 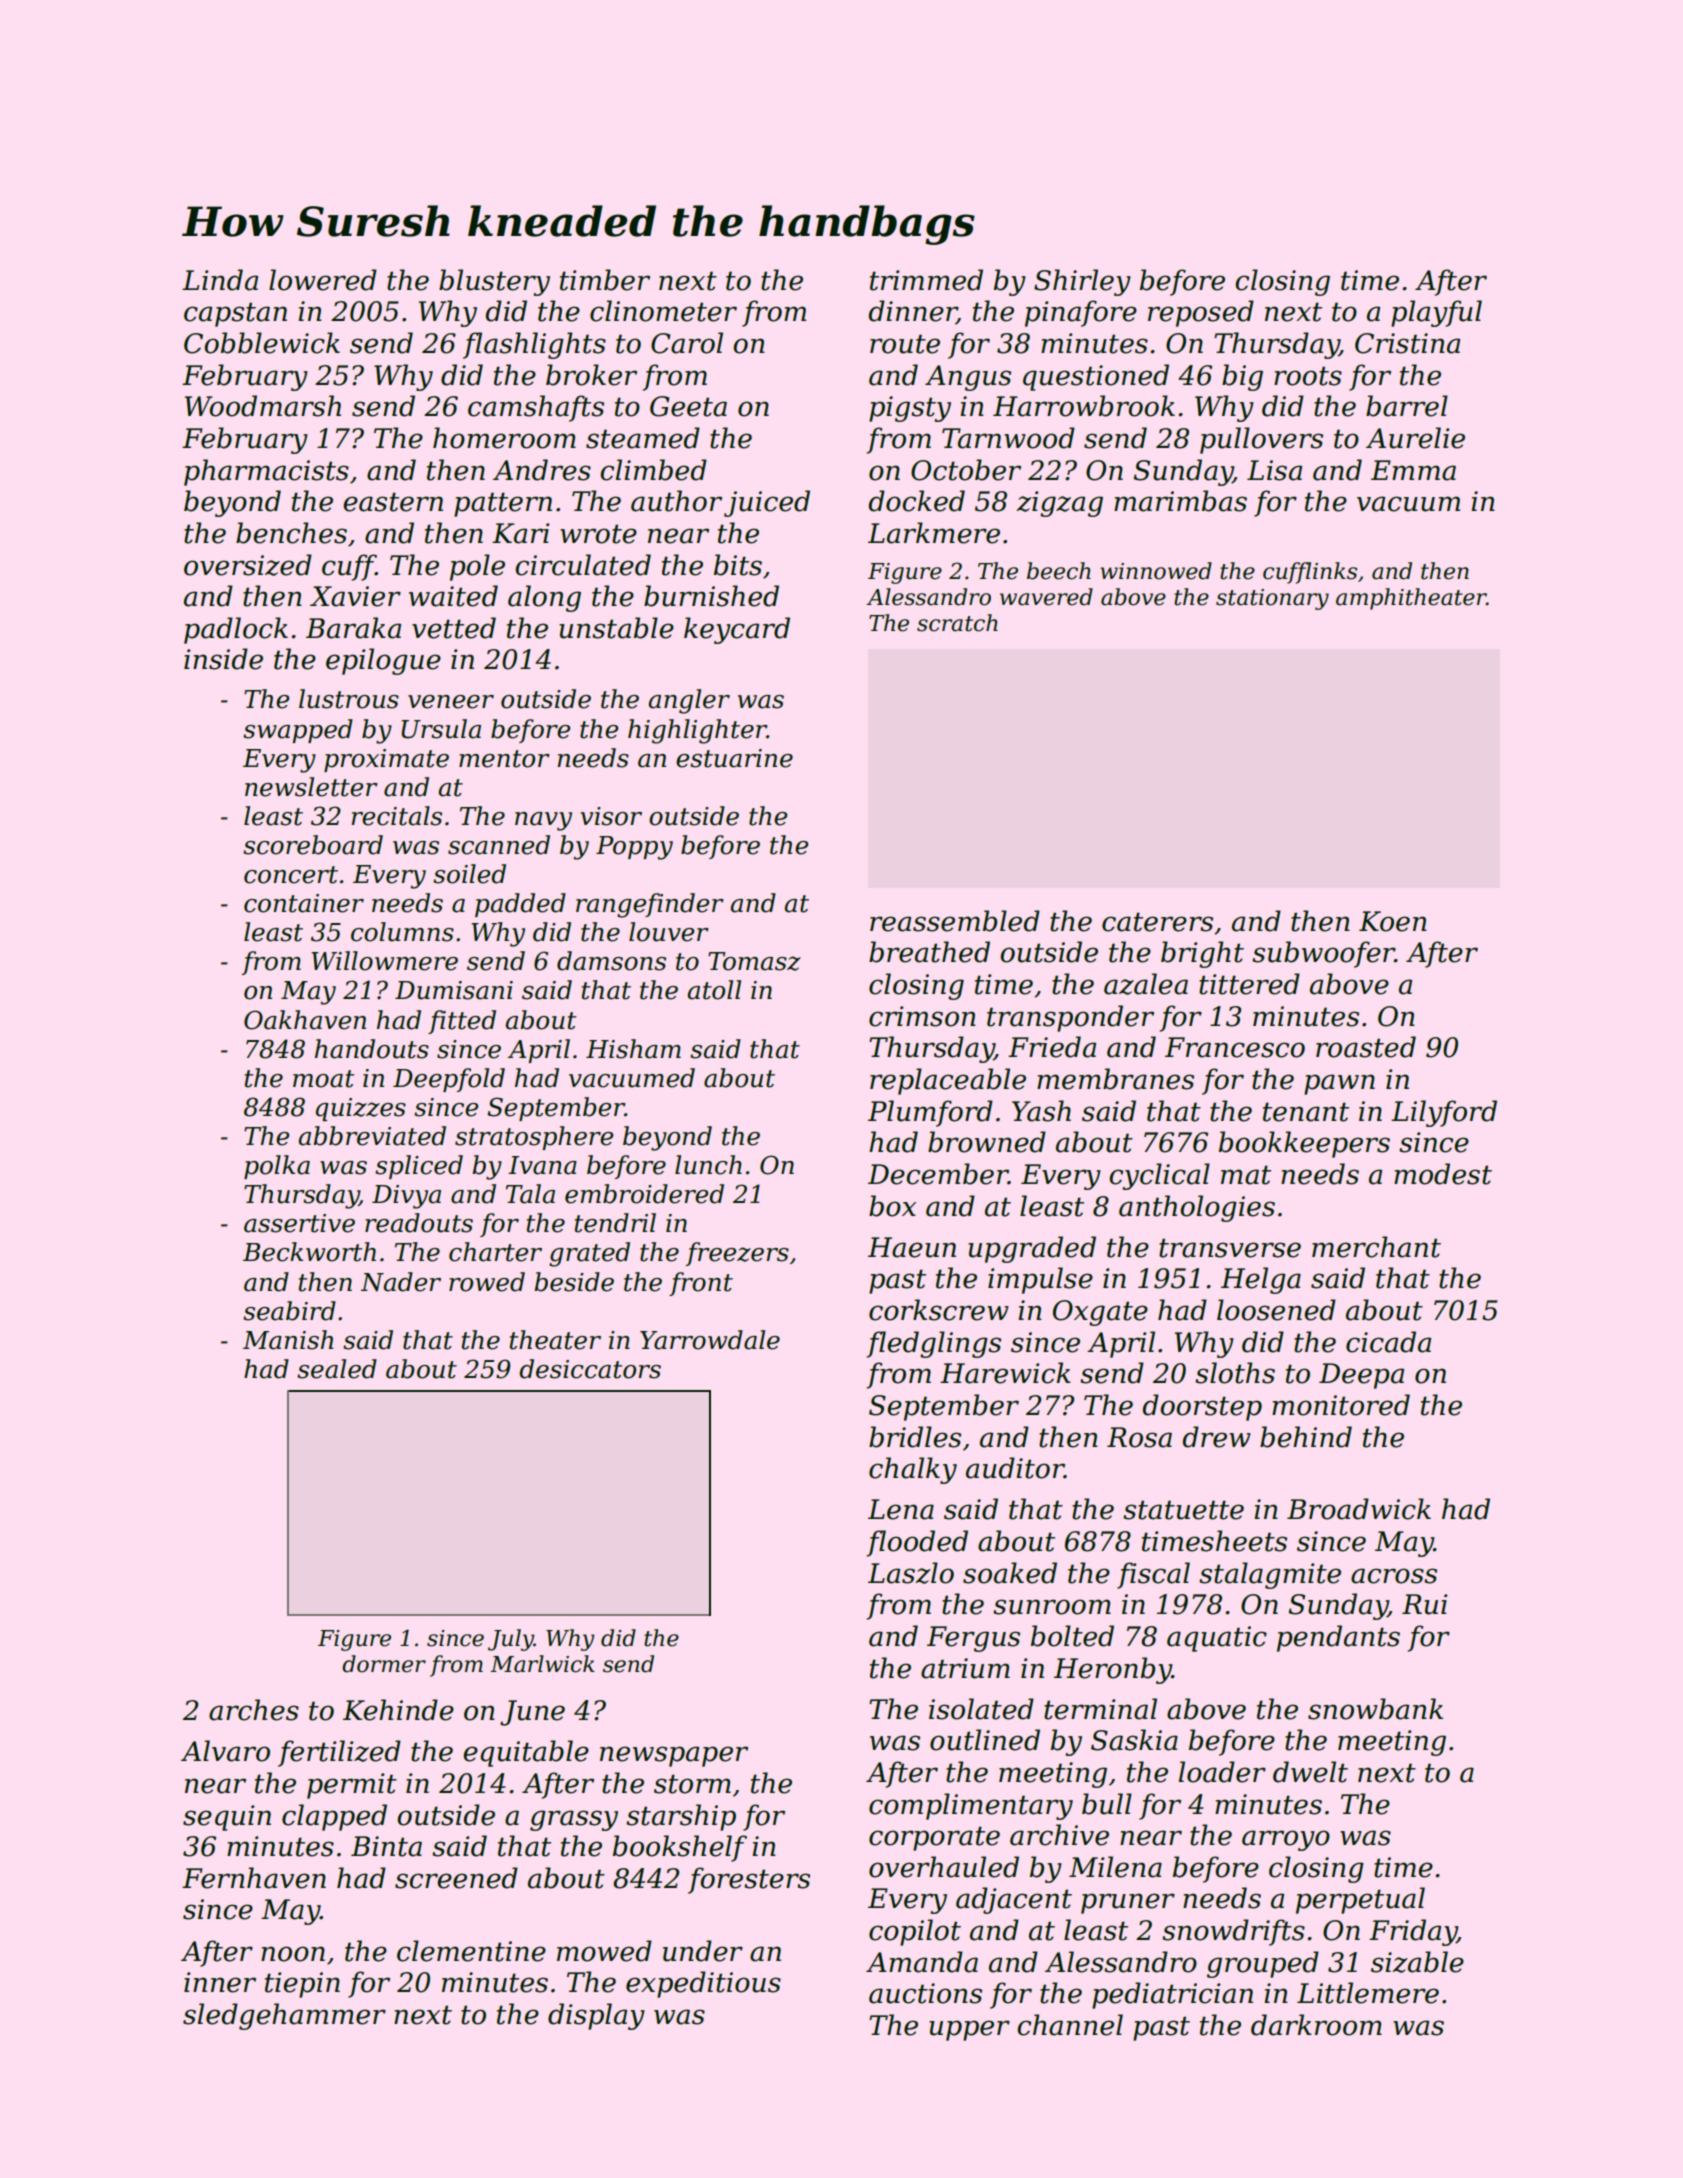 What do you see at coordinates (669, 932) in the screenshot?
I see `louver` at bounding box center [669, 932].
